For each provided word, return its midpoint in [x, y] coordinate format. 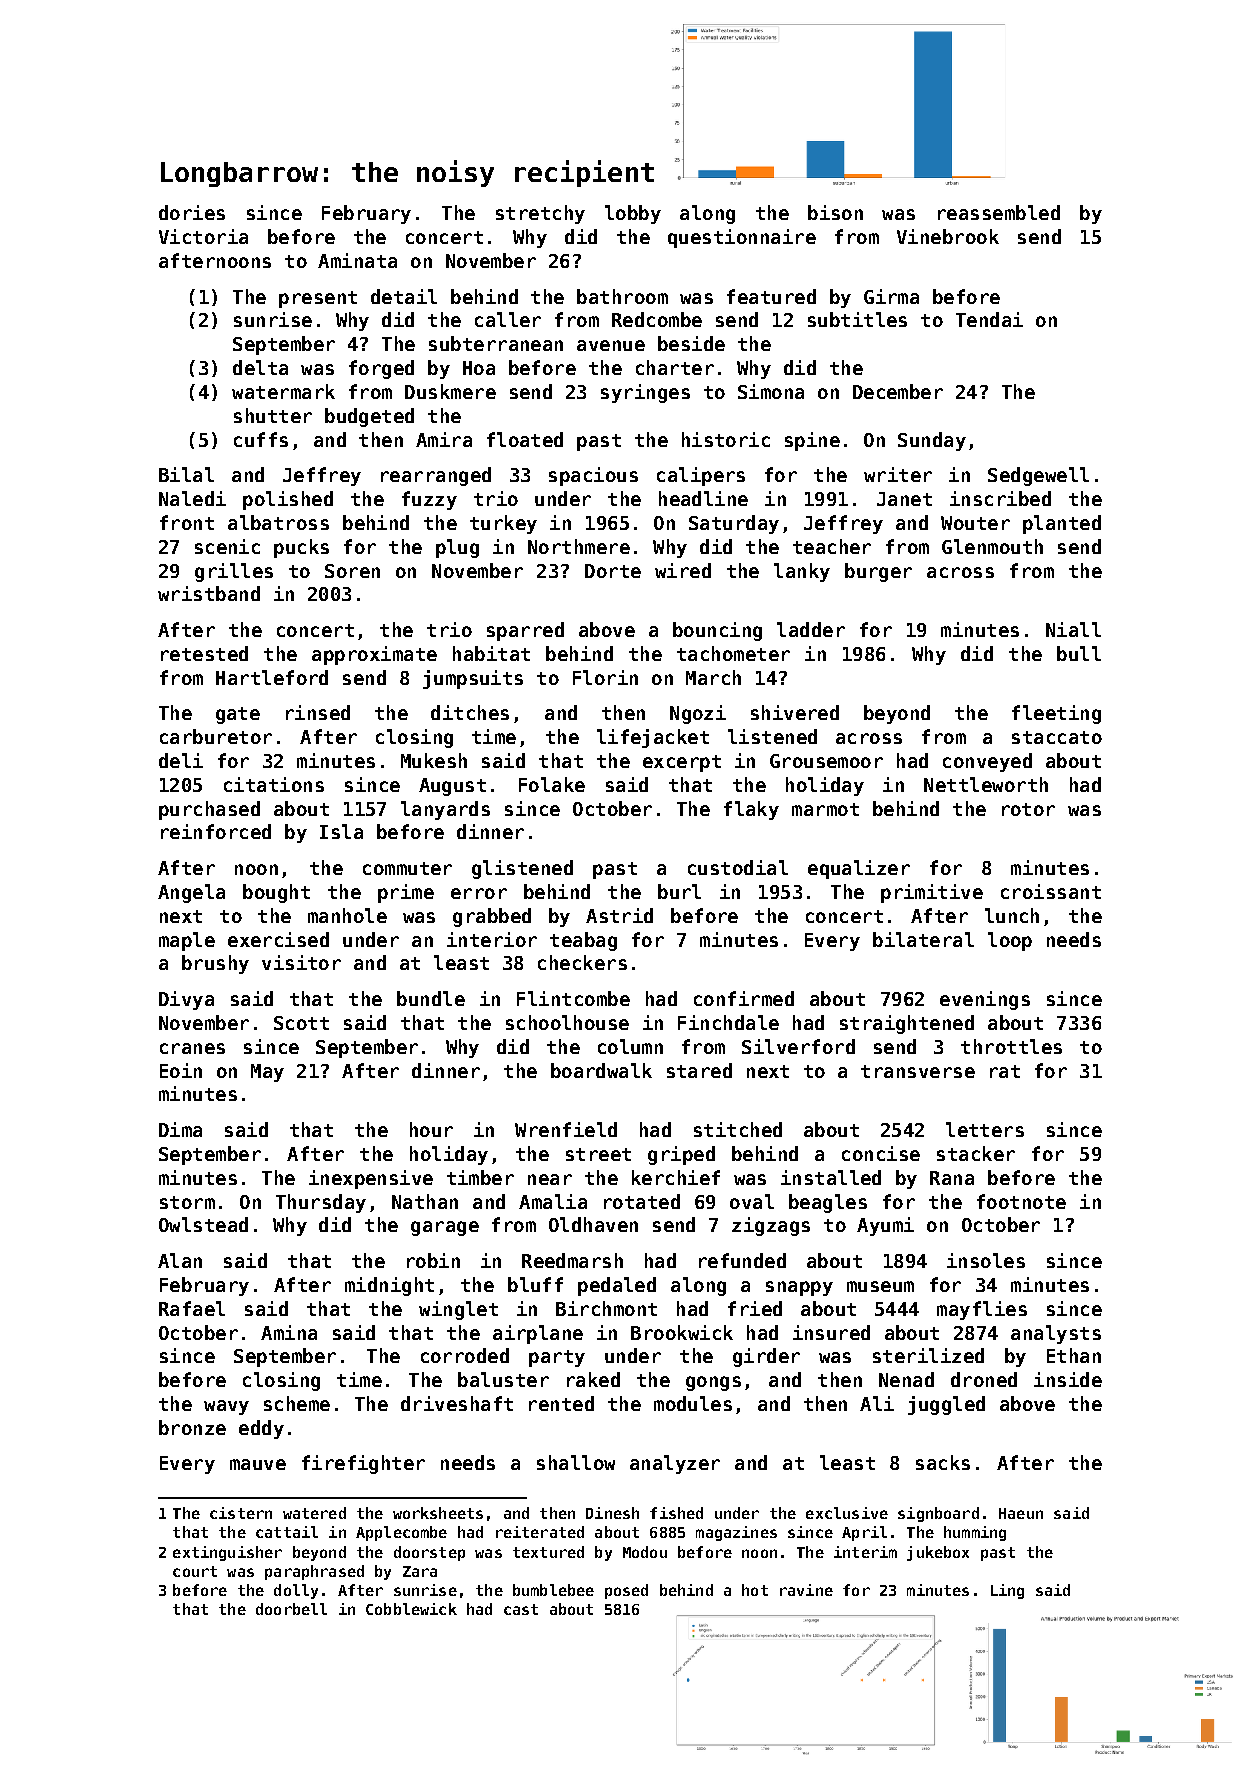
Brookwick [682, 1332]
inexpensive [371, 1179]
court [195, 1571]
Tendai [989, 319]
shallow [576, 1462]
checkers [582, 962]
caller [508, 319]
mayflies [982, 1310]
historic [726, 439]
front [187, 522]
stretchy [540, 214]
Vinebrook [948, 236]
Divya [186, 1000]
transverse [918, 1071]
